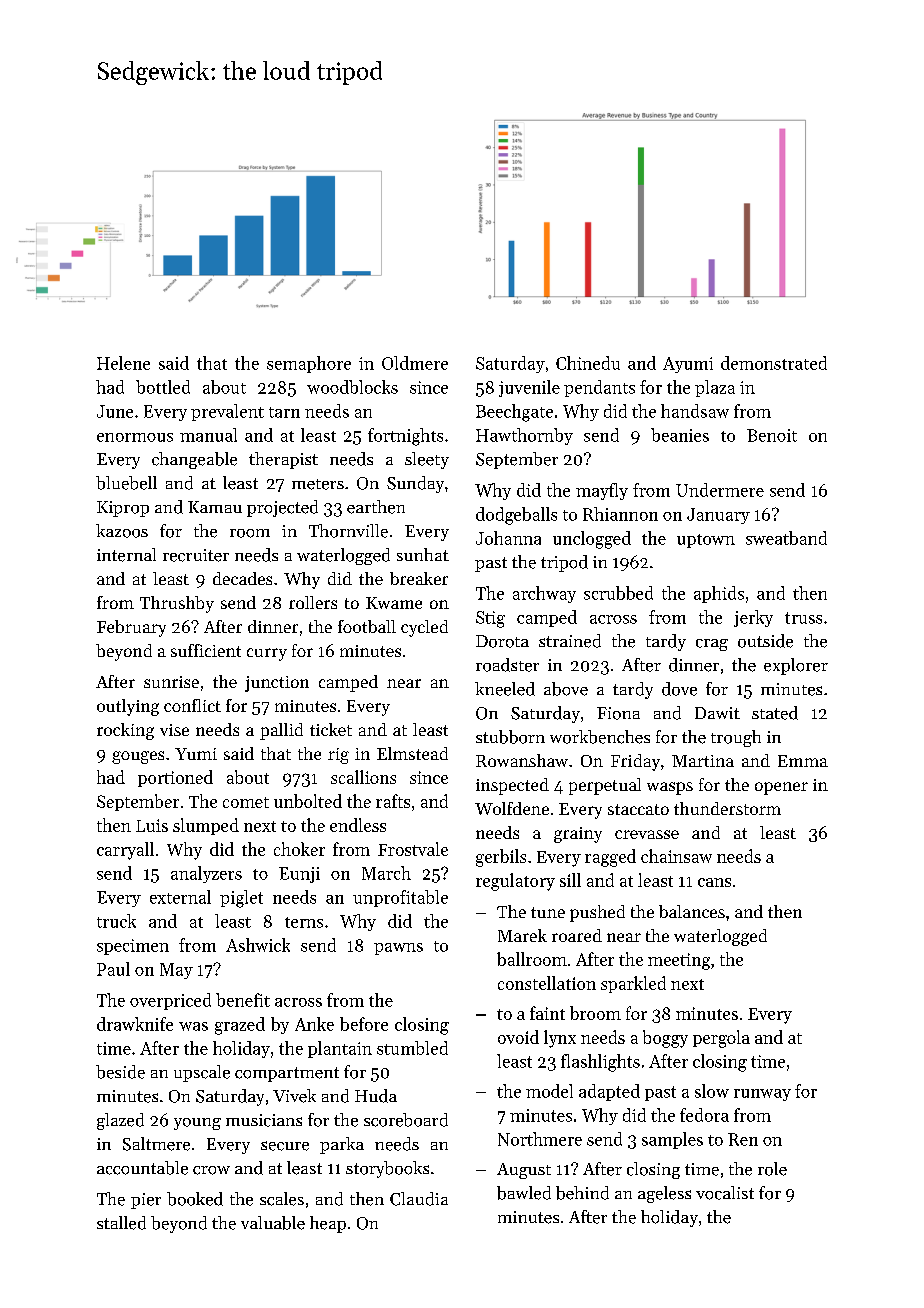  Describe the element at coordinates (273, 1223) in the screenshot. I see `valuable` at that location.
